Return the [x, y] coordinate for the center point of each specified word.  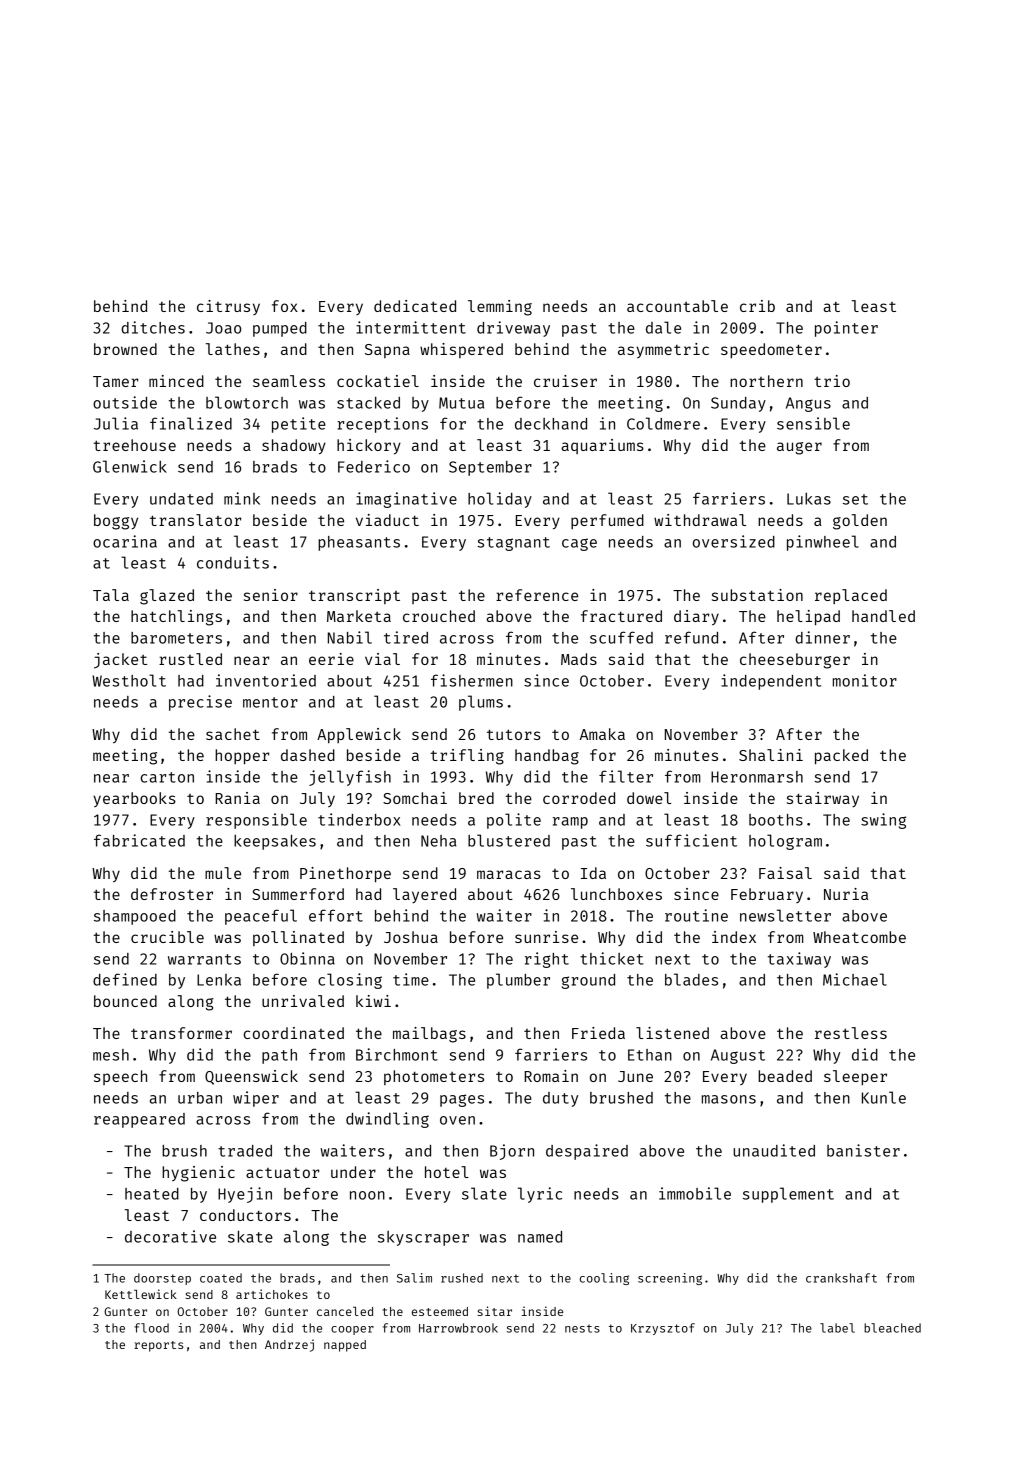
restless [851, 1033]
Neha [438, 841]
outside [125, 402]
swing [883, 821]
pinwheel [823, 543]
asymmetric [663, 350]
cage [579, 544]
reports [158, 1346]
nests [582, 1328]
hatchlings [176, 618]
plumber [518, 981]
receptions [382, 425]
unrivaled [303, 1001]
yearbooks [134, 799]
